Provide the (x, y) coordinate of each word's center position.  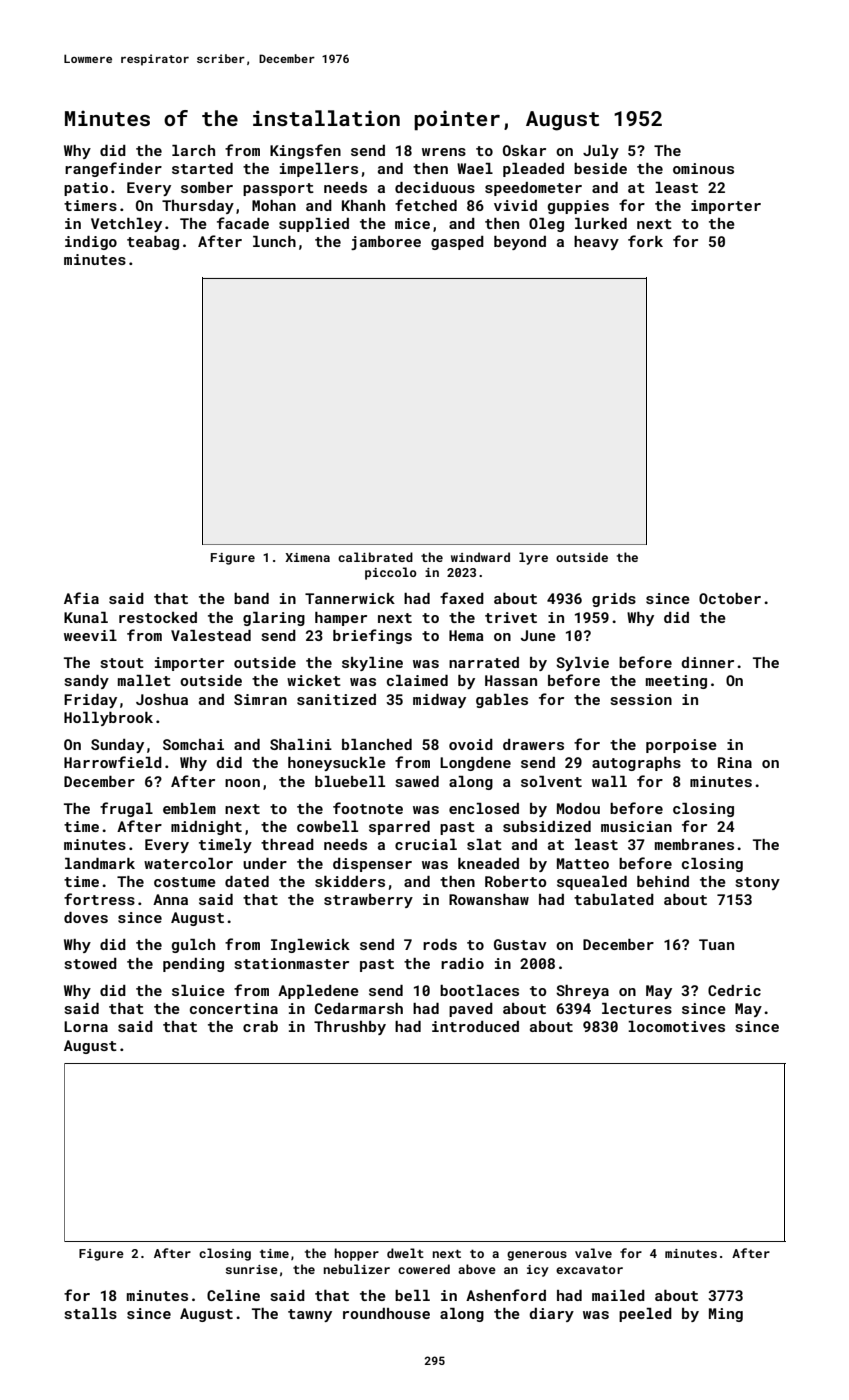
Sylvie (582, 664)
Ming (726, 1315)
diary (551, 1315)
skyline (372, 664)
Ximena (307, 557)
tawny (310, 1315)
